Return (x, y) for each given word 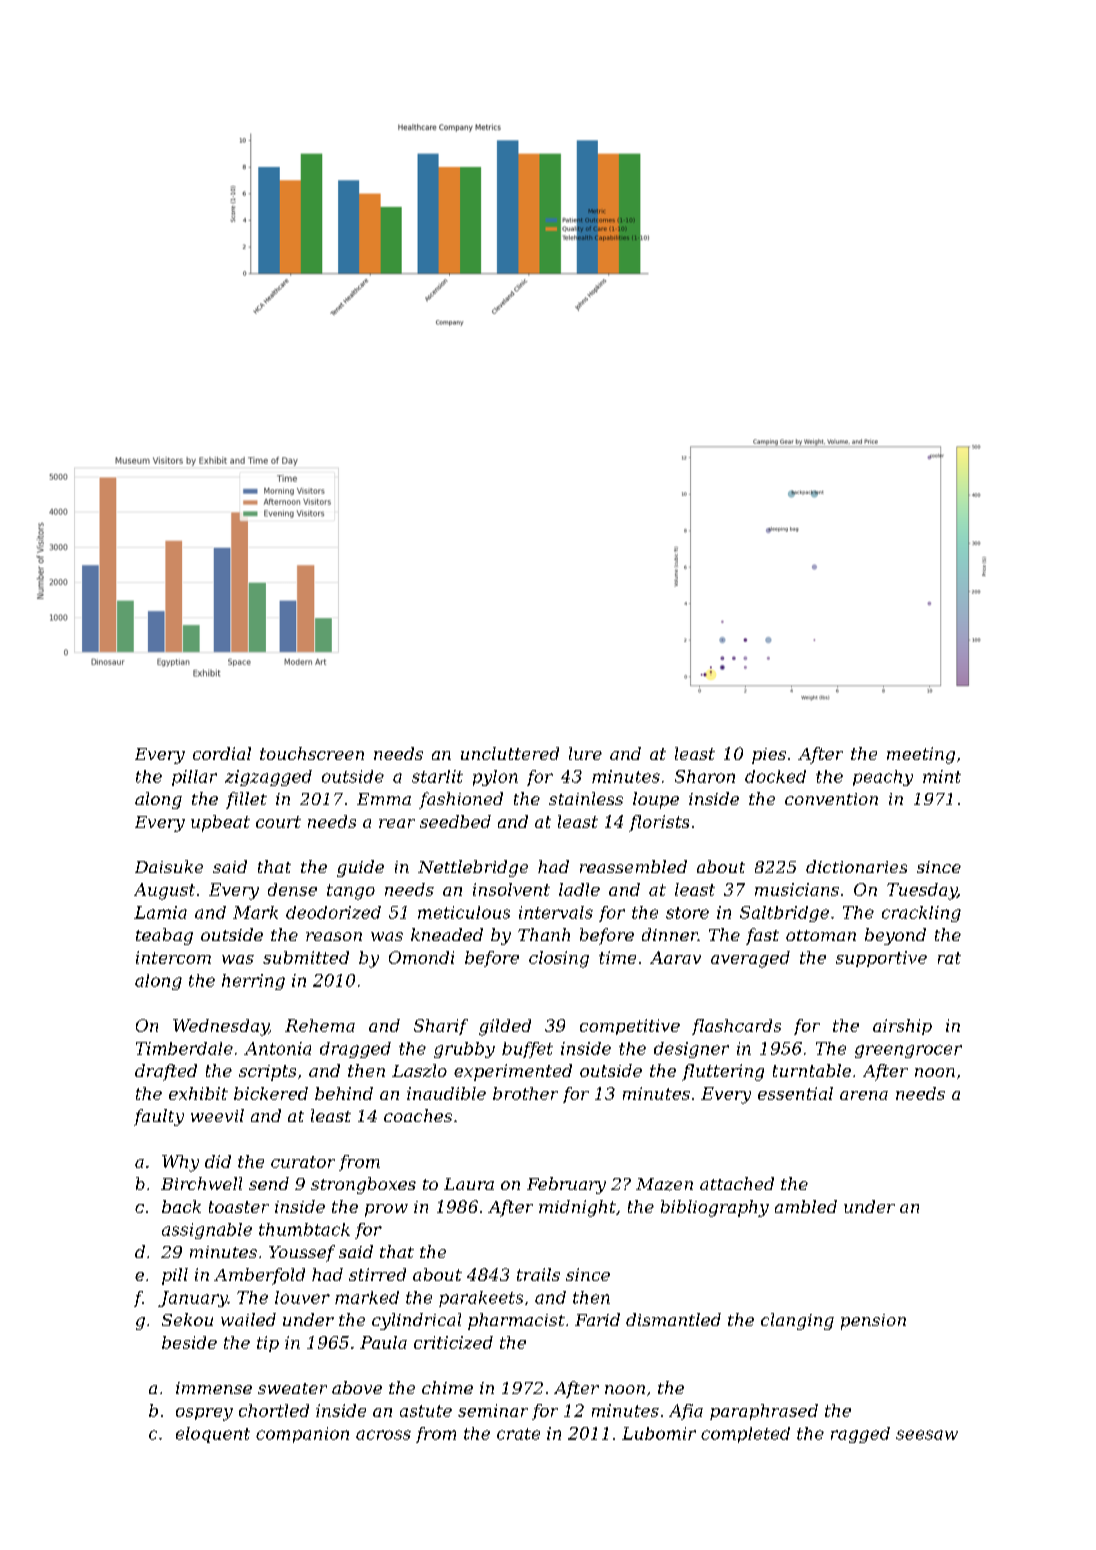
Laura (469, 1184)
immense (214, 1388)
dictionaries (856, 866)
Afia (686, 1412)
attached (737, 1183)
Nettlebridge (473, 868)
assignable (207, 1231)
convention (831, 799)
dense (292, 889)
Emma (384, 799)
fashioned (461, 800)
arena (864, 1095)
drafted (166, 1072)
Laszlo (419, 1070)
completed (745, 1435)
